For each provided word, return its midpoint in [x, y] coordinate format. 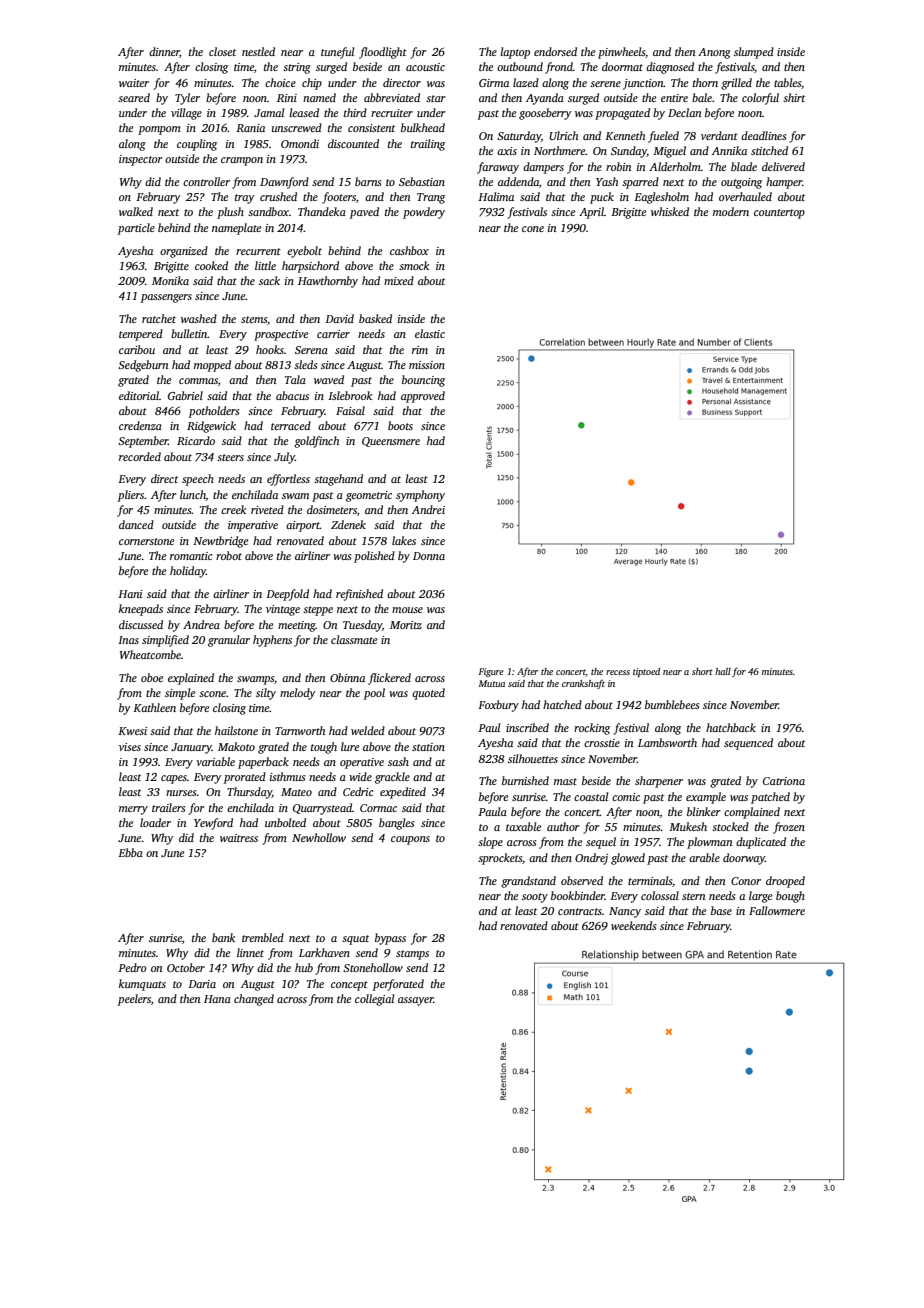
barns [368, 181]
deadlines [763, 135]
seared [134, 97]
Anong [714, 53]
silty [266, 694]
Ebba [130, 852]
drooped [785, 882]
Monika [170, 280]
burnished [525, 780]
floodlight [383, 53]
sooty [535, 898]
